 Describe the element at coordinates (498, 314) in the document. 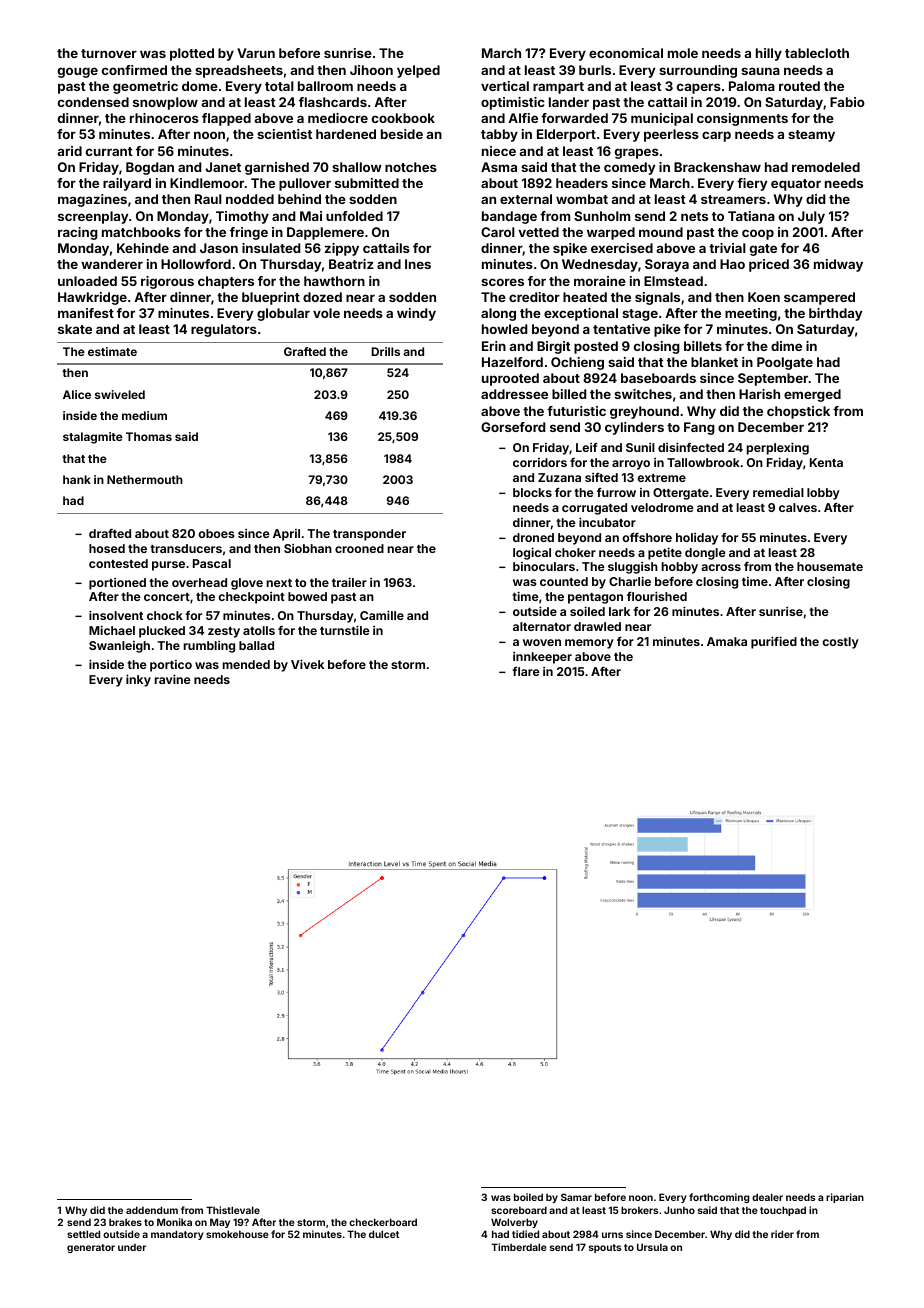

I see `along` at that location.
